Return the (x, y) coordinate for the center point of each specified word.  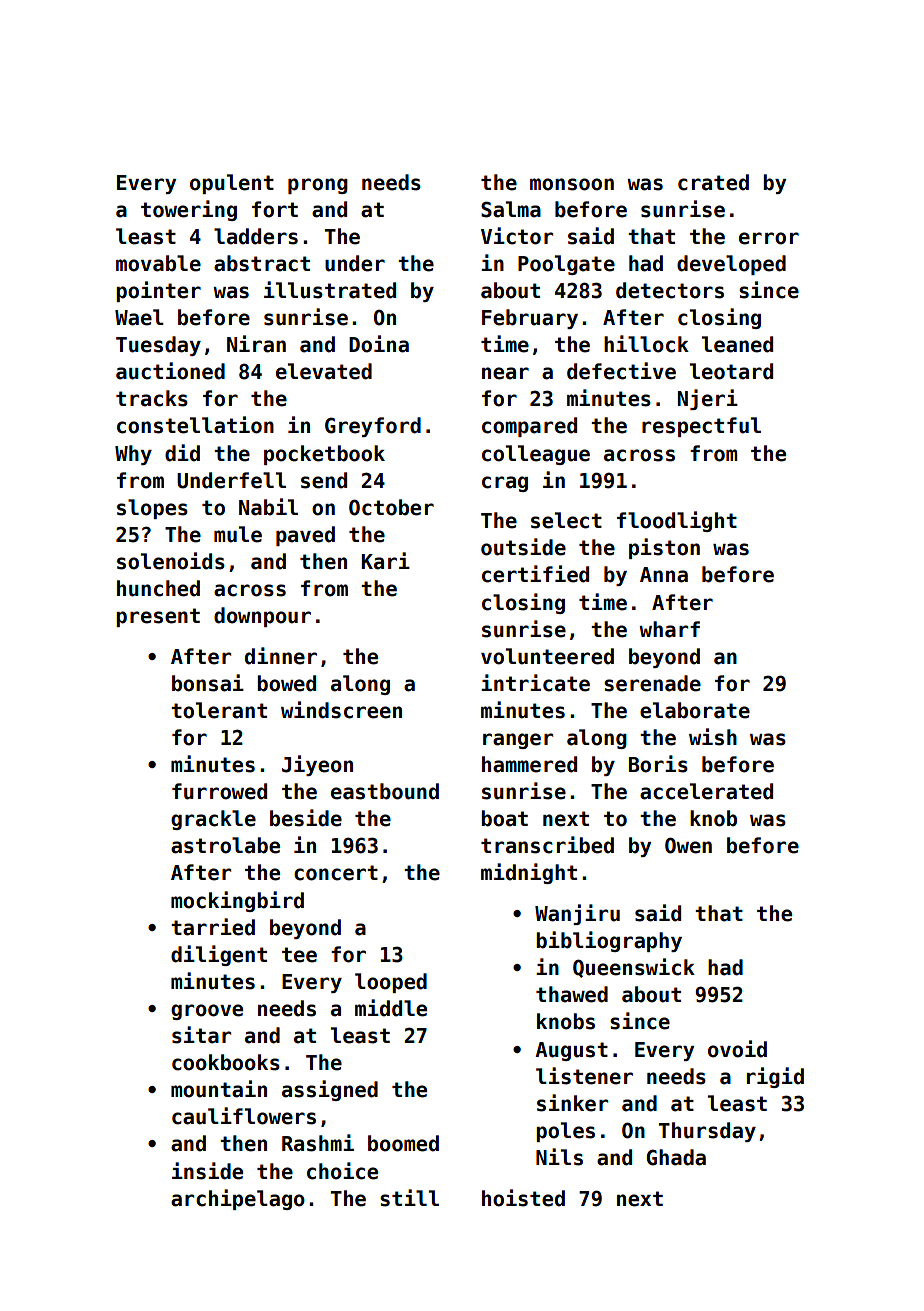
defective (621, 371)
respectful (701, 427)
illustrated (330, 290)
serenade (652, 683)
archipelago (238, 1199)
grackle (213, 820)
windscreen (341, 710)
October (391, 507)
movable (158, 263)
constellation (195, 425)
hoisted (523, 1198)
